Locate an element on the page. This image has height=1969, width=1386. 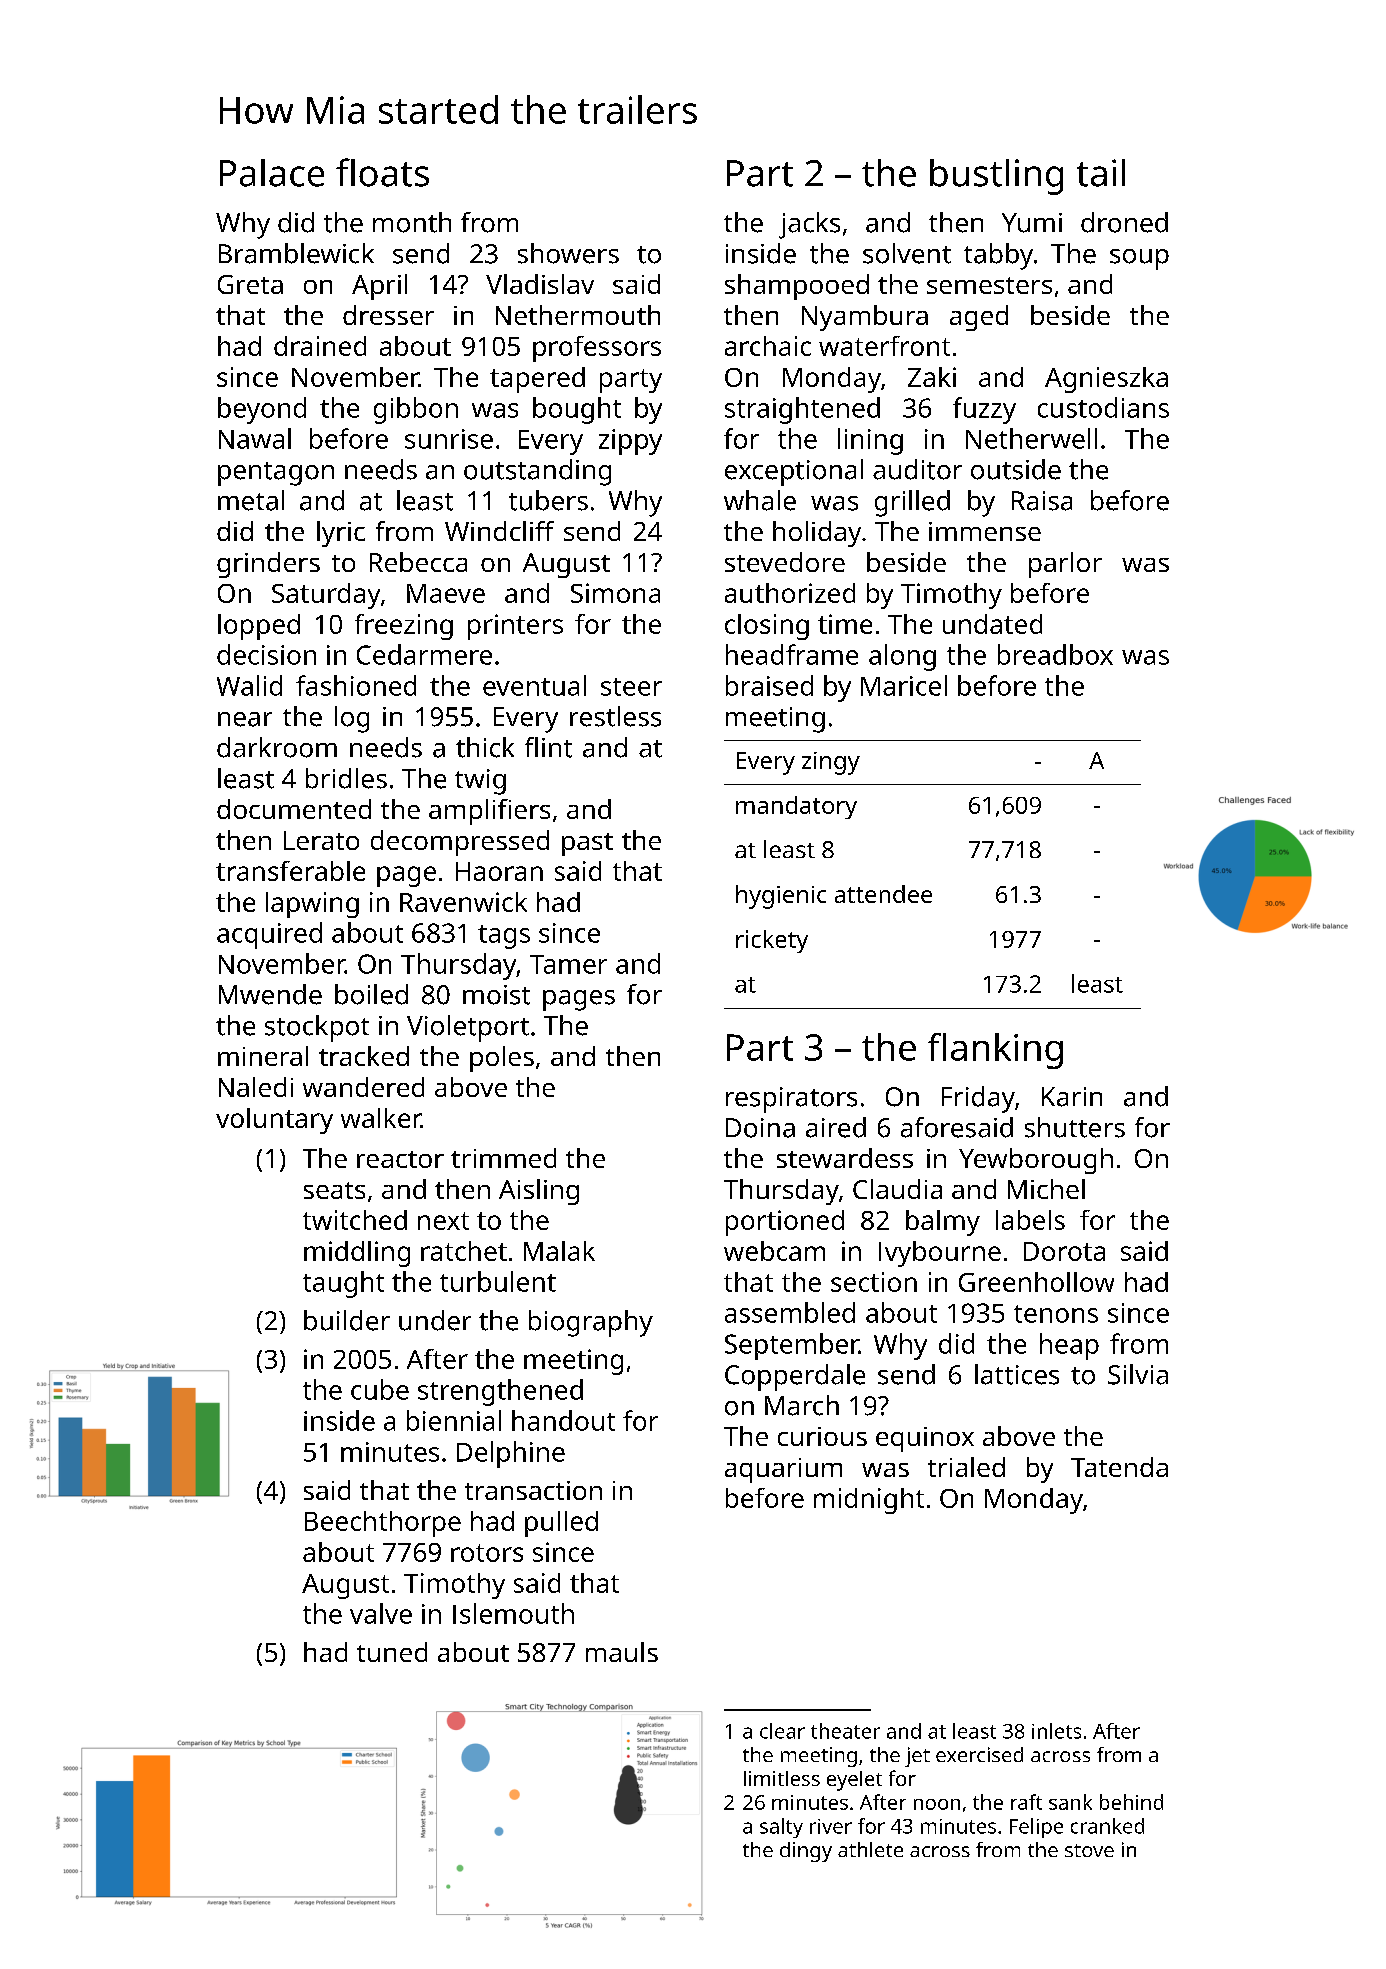
Silvia is located at coordinates (1138, 1374).
